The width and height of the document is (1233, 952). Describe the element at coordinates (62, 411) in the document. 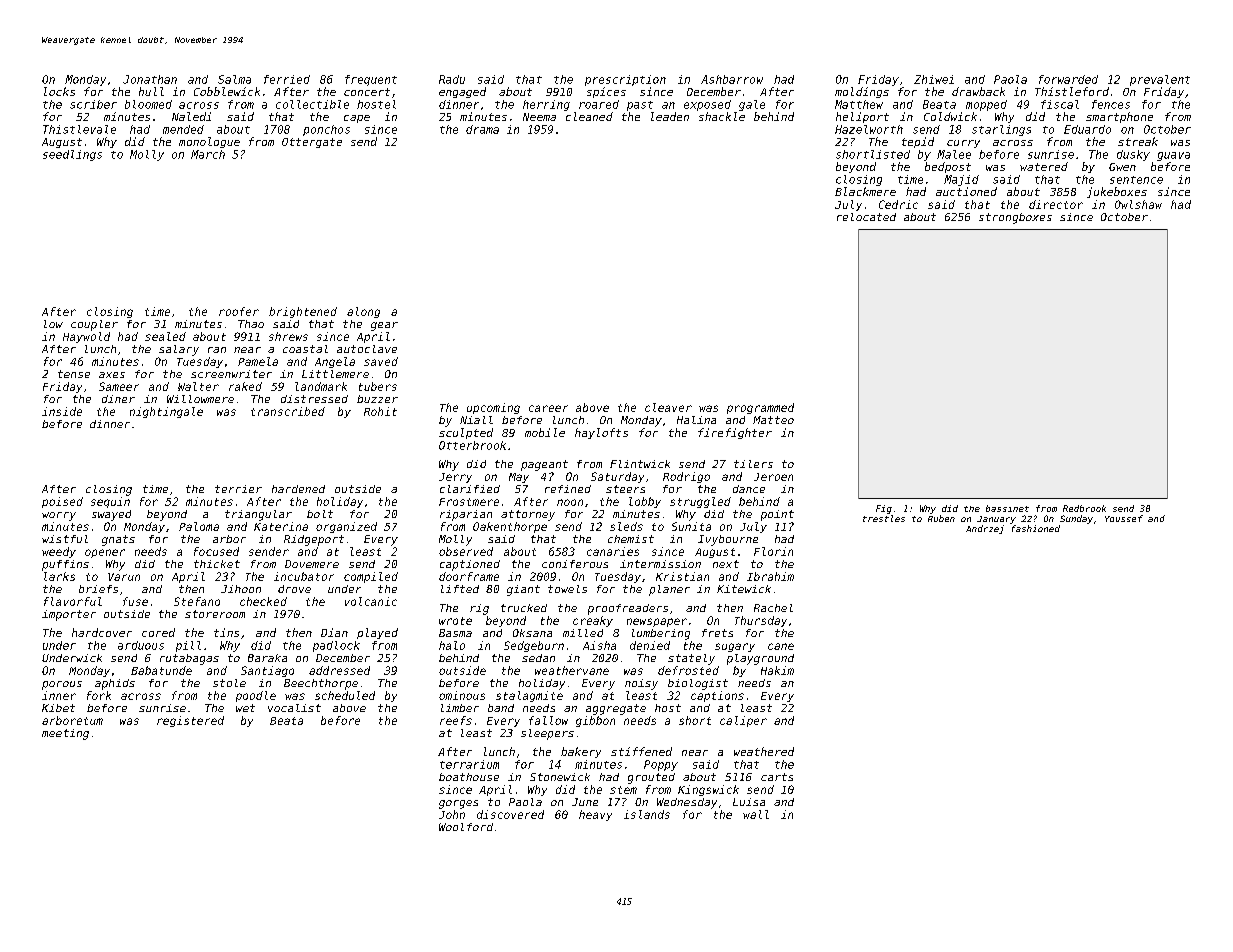

I see `inside` at that location.
